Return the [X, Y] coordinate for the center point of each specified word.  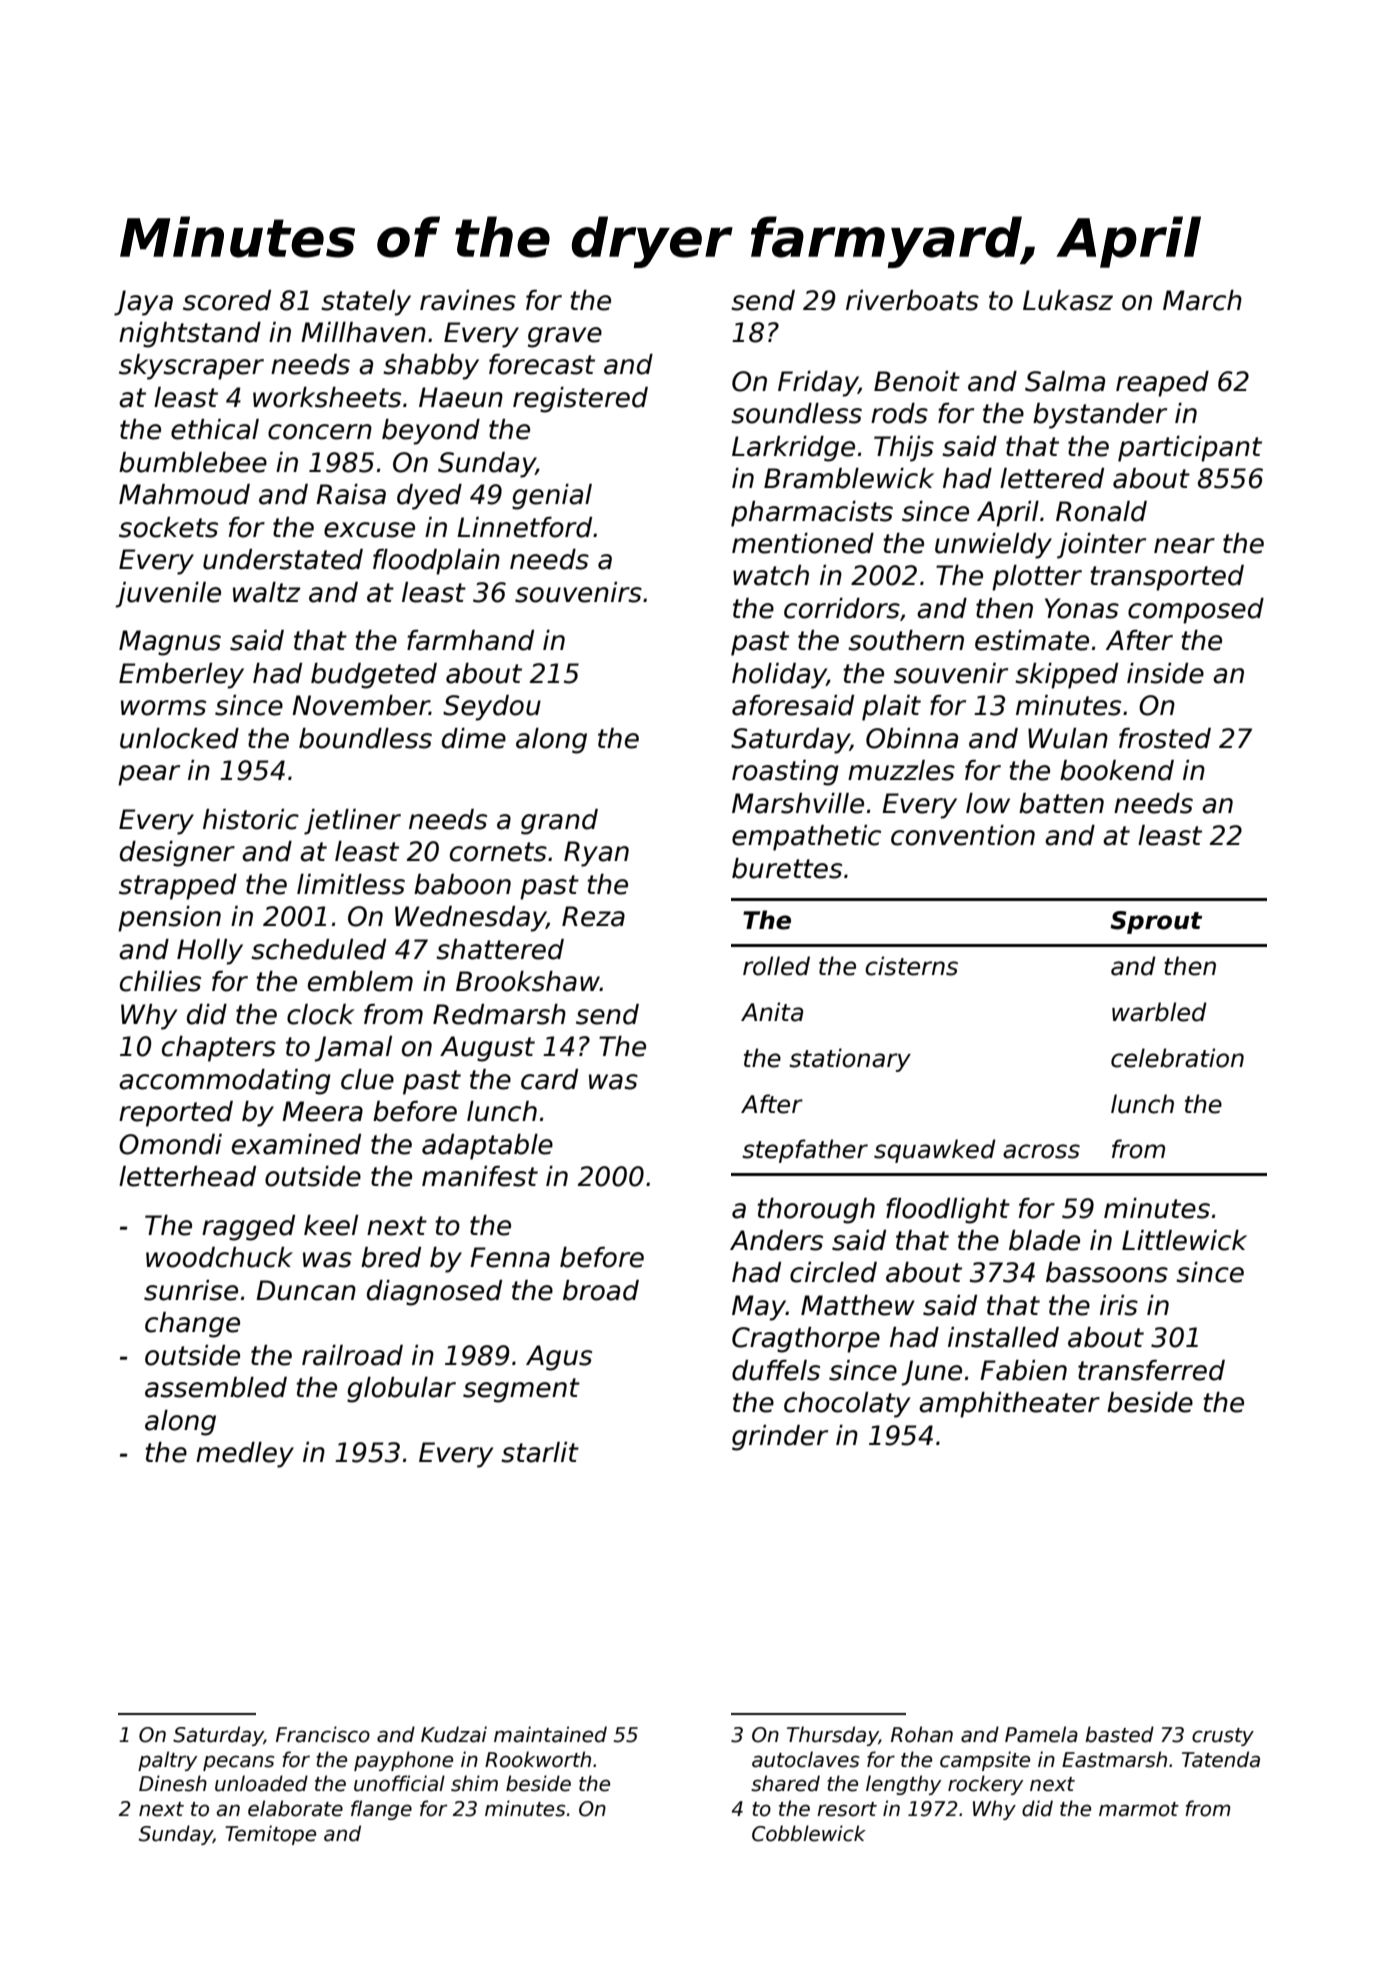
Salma [1065, 381]
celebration [1177, 1058]
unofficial [399, 1783]
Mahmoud [184, 494]
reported [176, 1114]
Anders [776, 1240]
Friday [818, 384]
